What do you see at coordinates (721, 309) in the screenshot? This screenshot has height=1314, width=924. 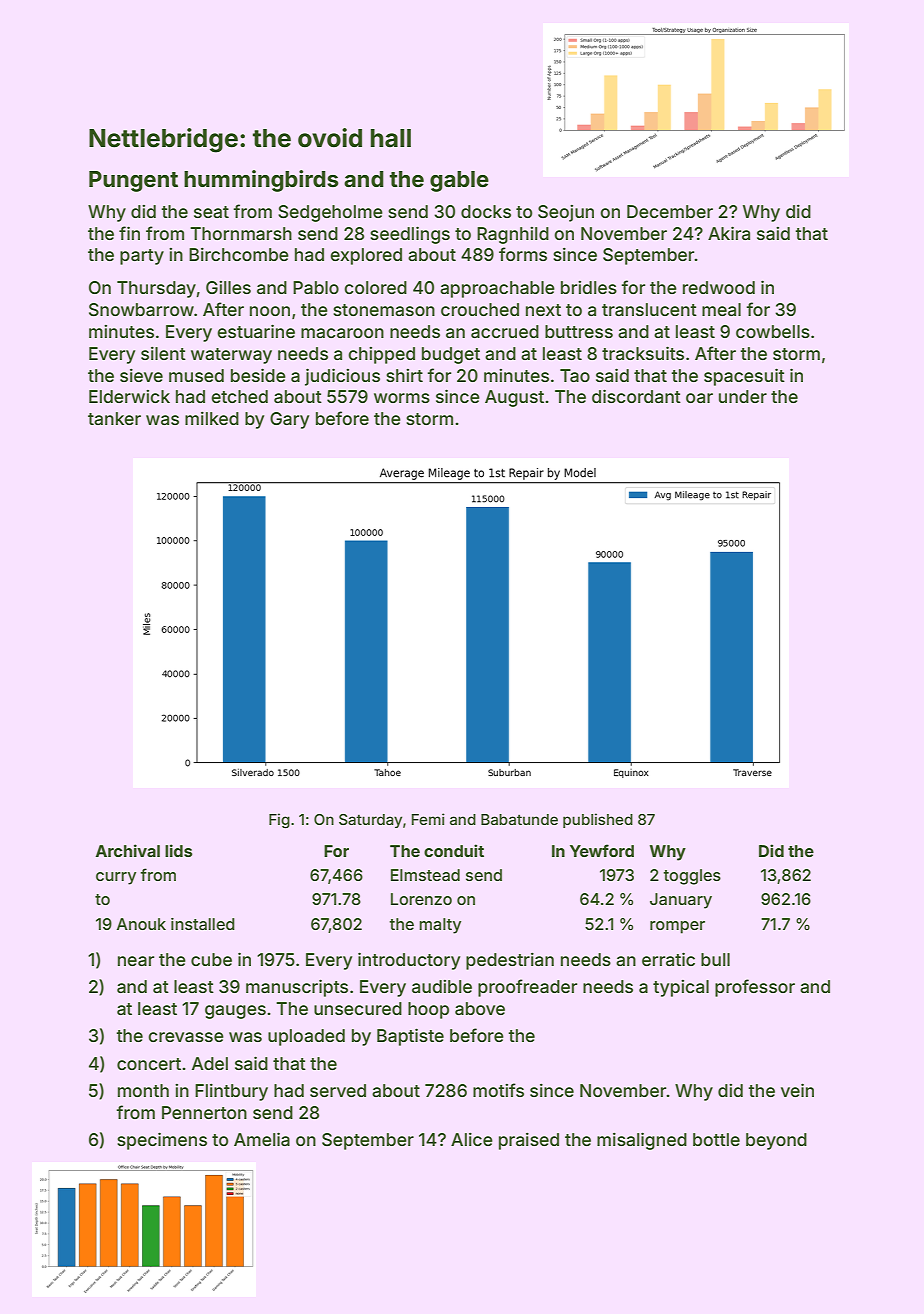 I see `meal` at bounding box center [721, 309].
